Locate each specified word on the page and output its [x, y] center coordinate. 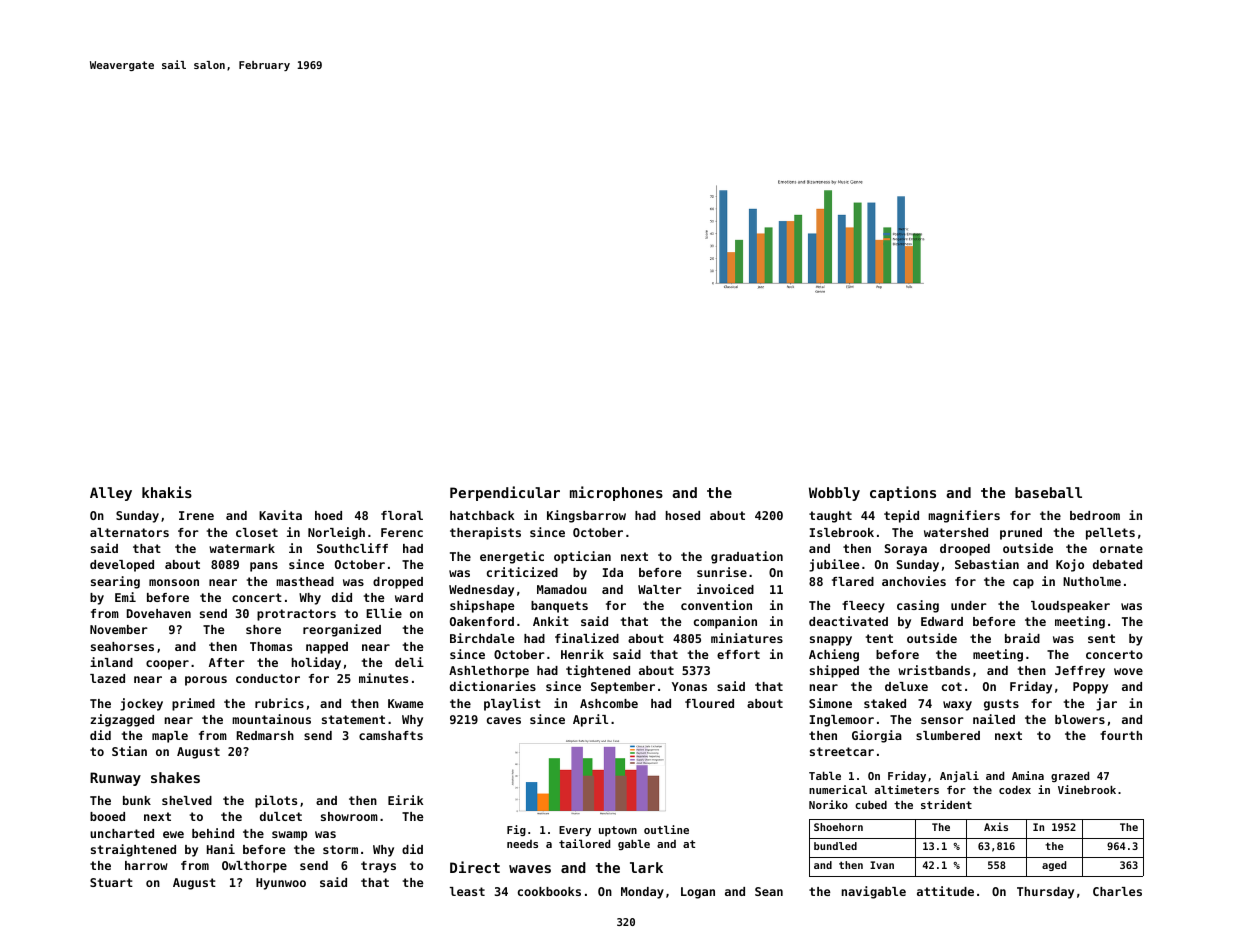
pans [264, 567]
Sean [769, 891]
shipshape [482, 606]
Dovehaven [159, 613]
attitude [945, 891]
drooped [965, 550]
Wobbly [834, 494]
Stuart [111, 882]
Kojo [1070, 565]
